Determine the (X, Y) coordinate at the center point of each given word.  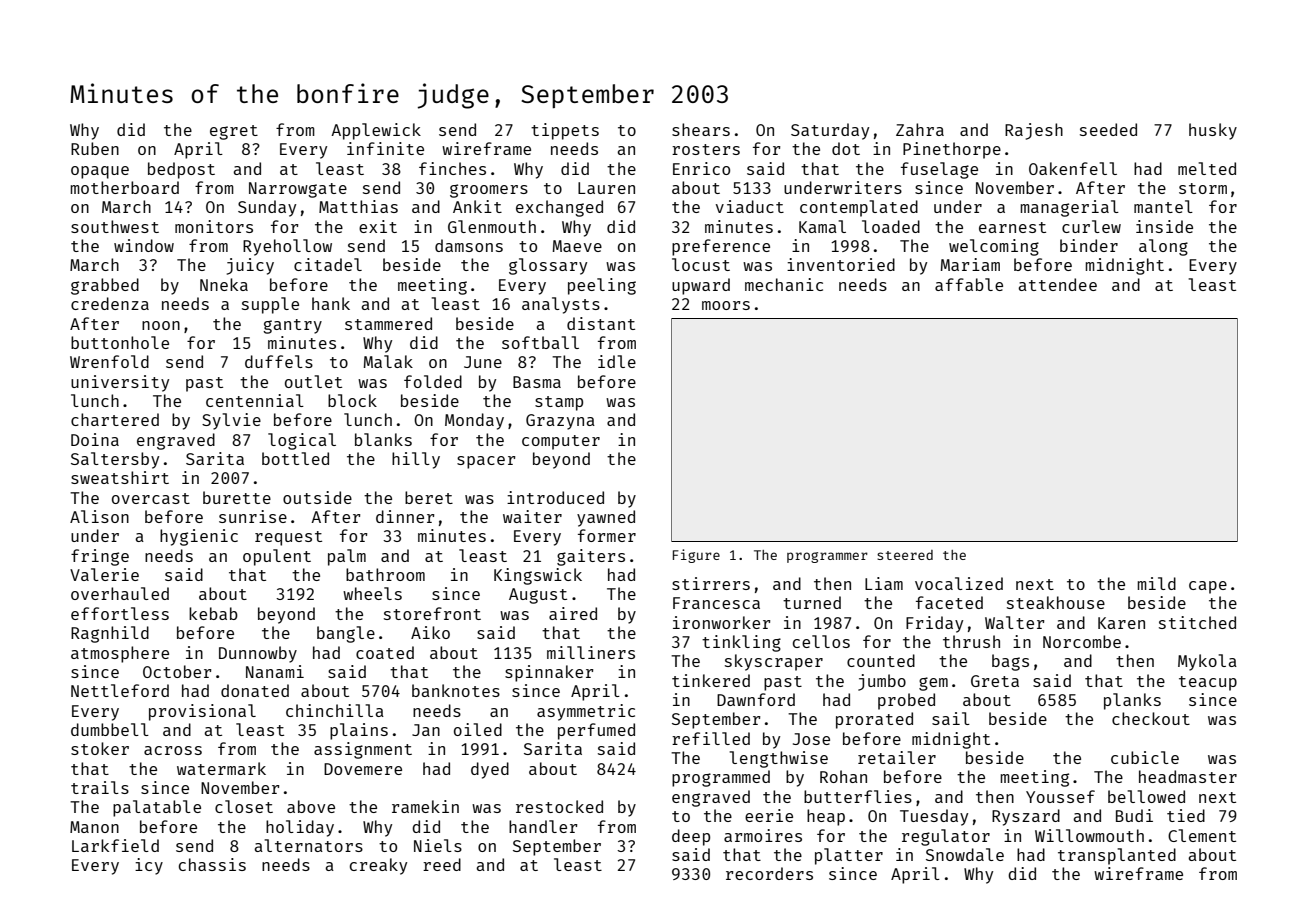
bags (1010, 662)
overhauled (120, 593)
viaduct (750, 206)
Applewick (376, 131)
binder (1089, 245)
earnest (1012, 227)
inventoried (841, 264)
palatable (157, 808)
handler (543, 826)
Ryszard (1026, 817)
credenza (110, 303)
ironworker (721, 622)
